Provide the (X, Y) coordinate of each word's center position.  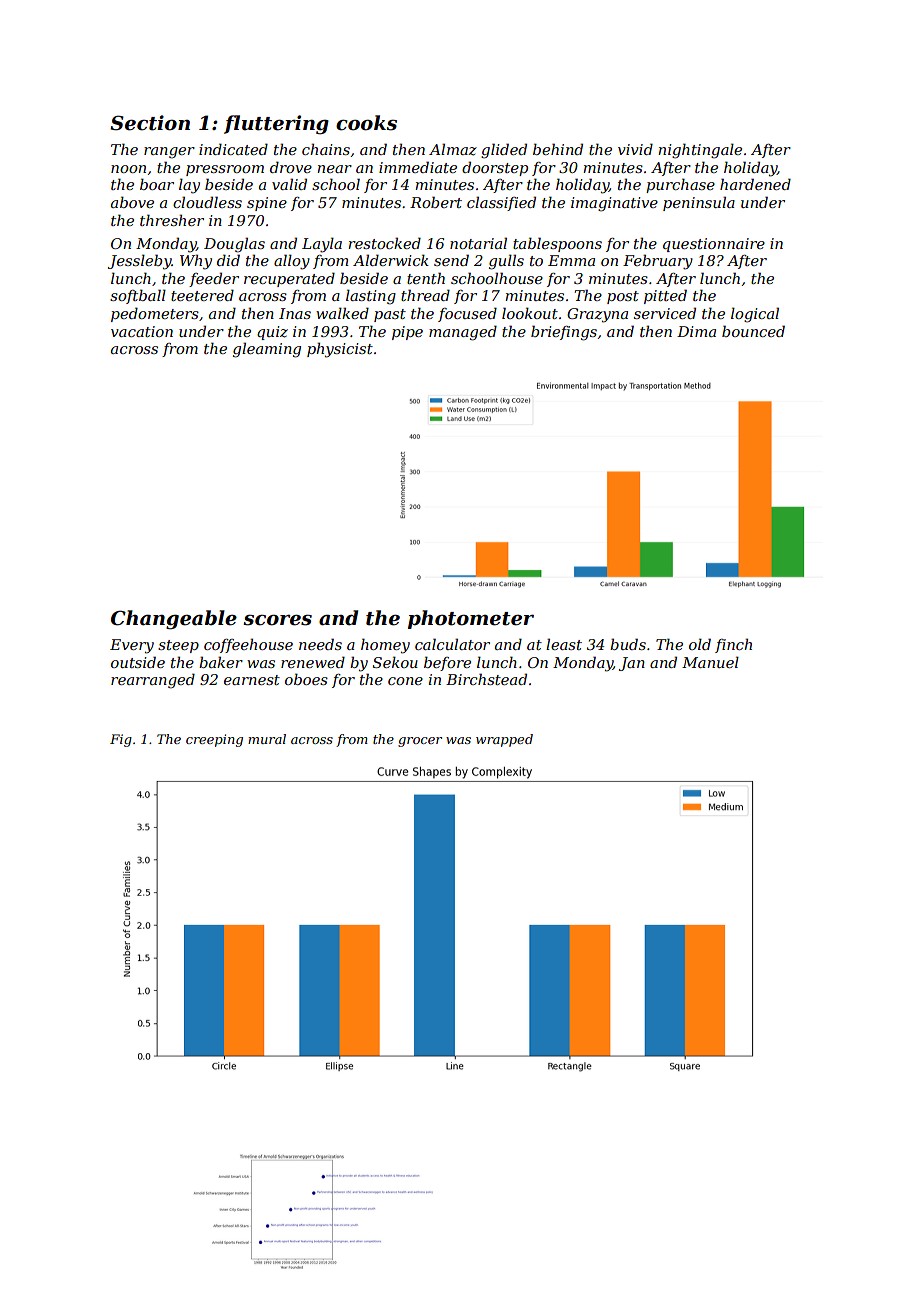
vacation (142, 331)
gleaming (267, 350)
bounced (753, 331)
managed (463, 333)
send (451, 260)
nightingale (700, 151)
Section (150, 123)
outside (138, 662)
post (623, 297)
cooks (366, 123)
